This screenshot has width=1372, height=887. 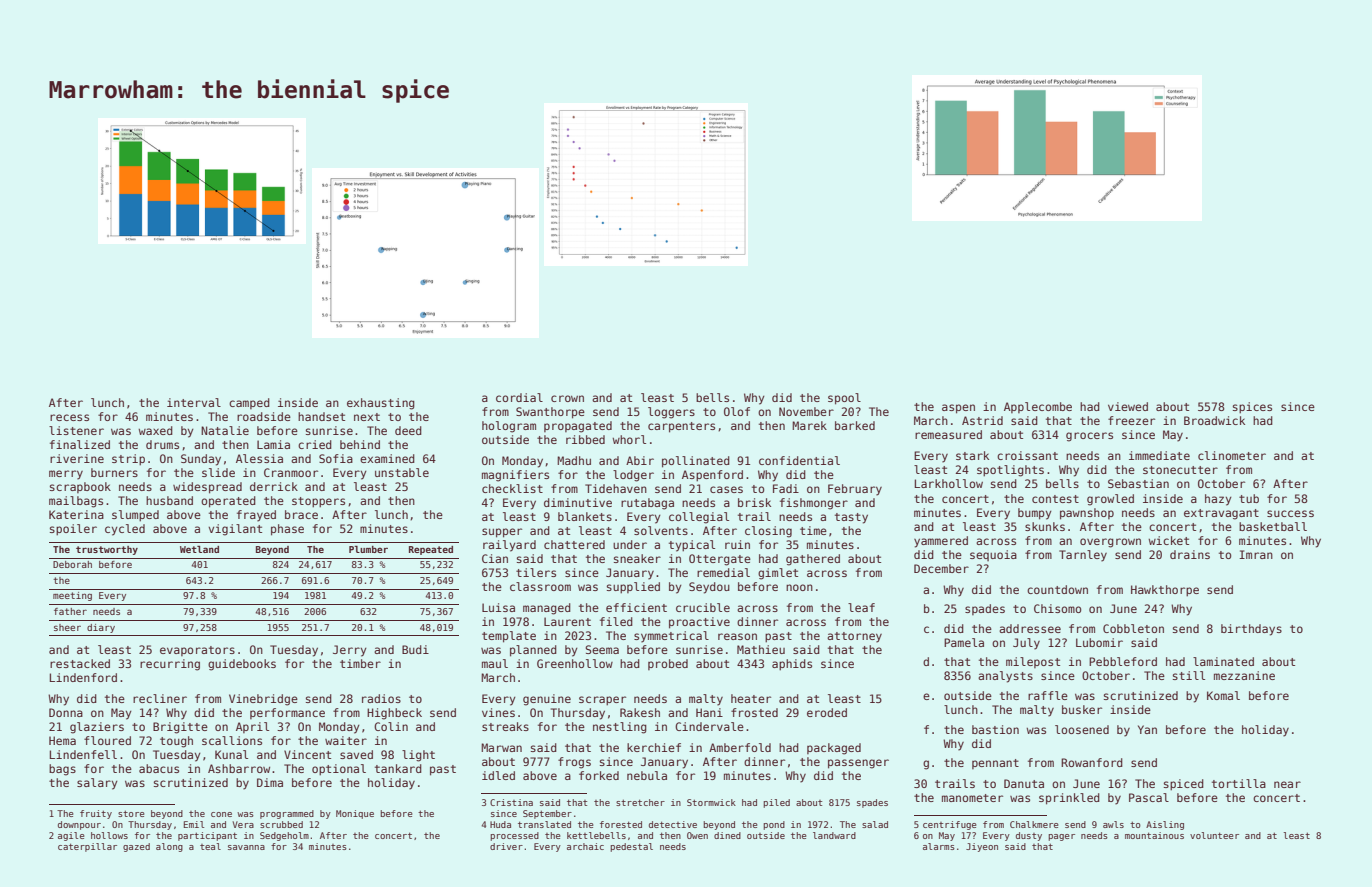 What do you see at coordinates (1128, 406) in the screenshot?
I see `viewed` at bounding box center [1128, 406].
